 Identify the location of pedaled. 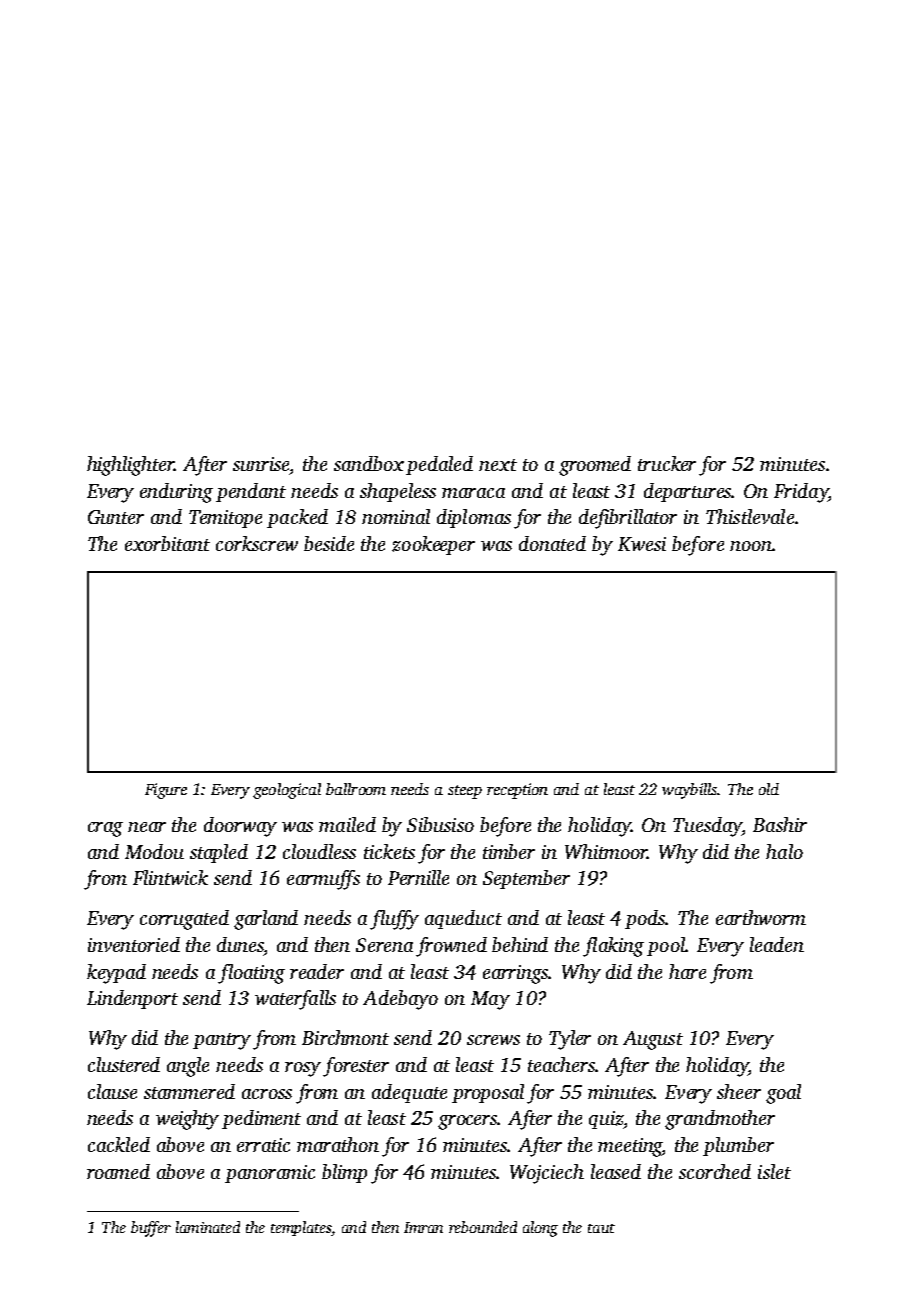
(439, 465).
